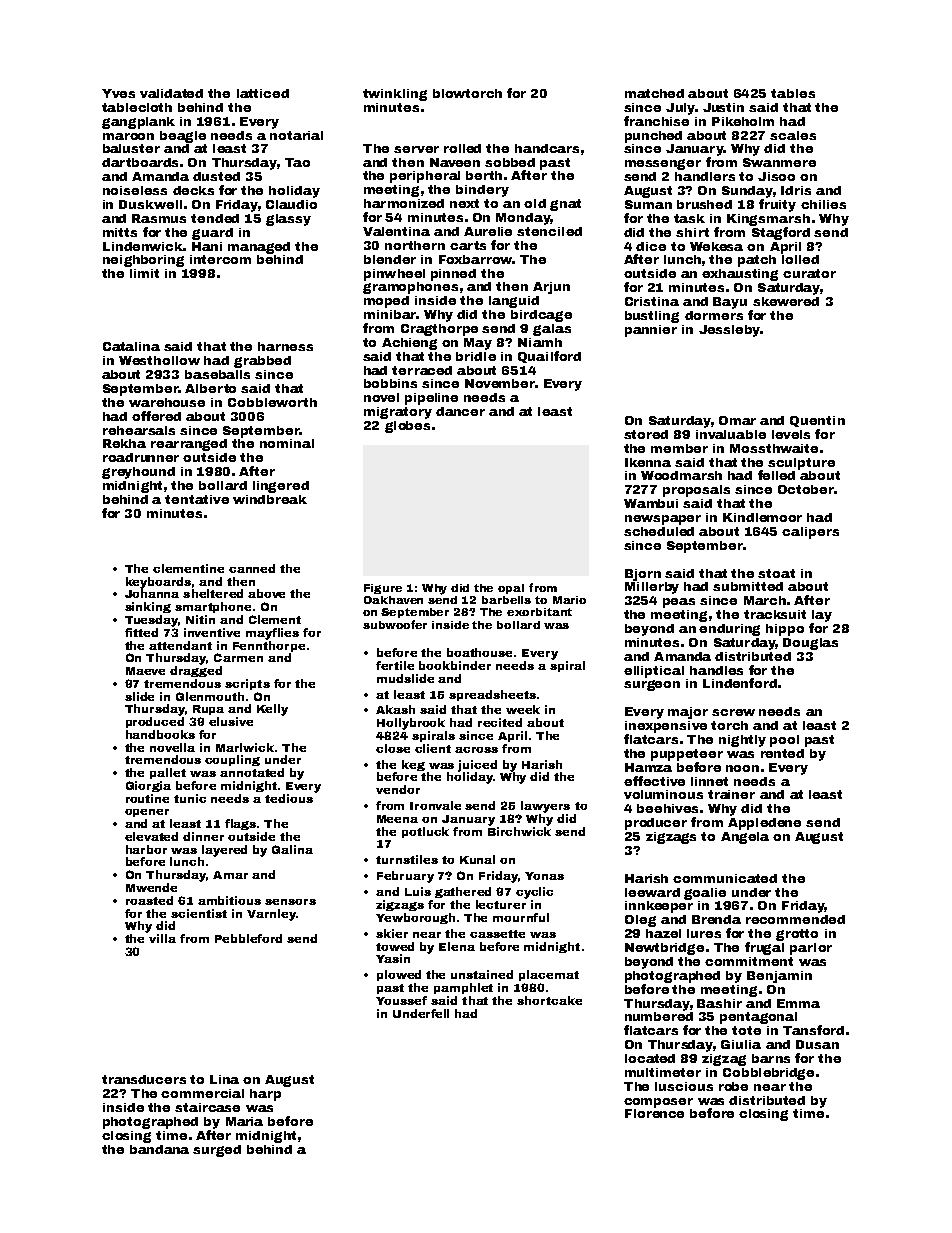  What do you see at coordinates (817, 421) in the document?
I see `Quentin` at bounding box center [817, 421].
